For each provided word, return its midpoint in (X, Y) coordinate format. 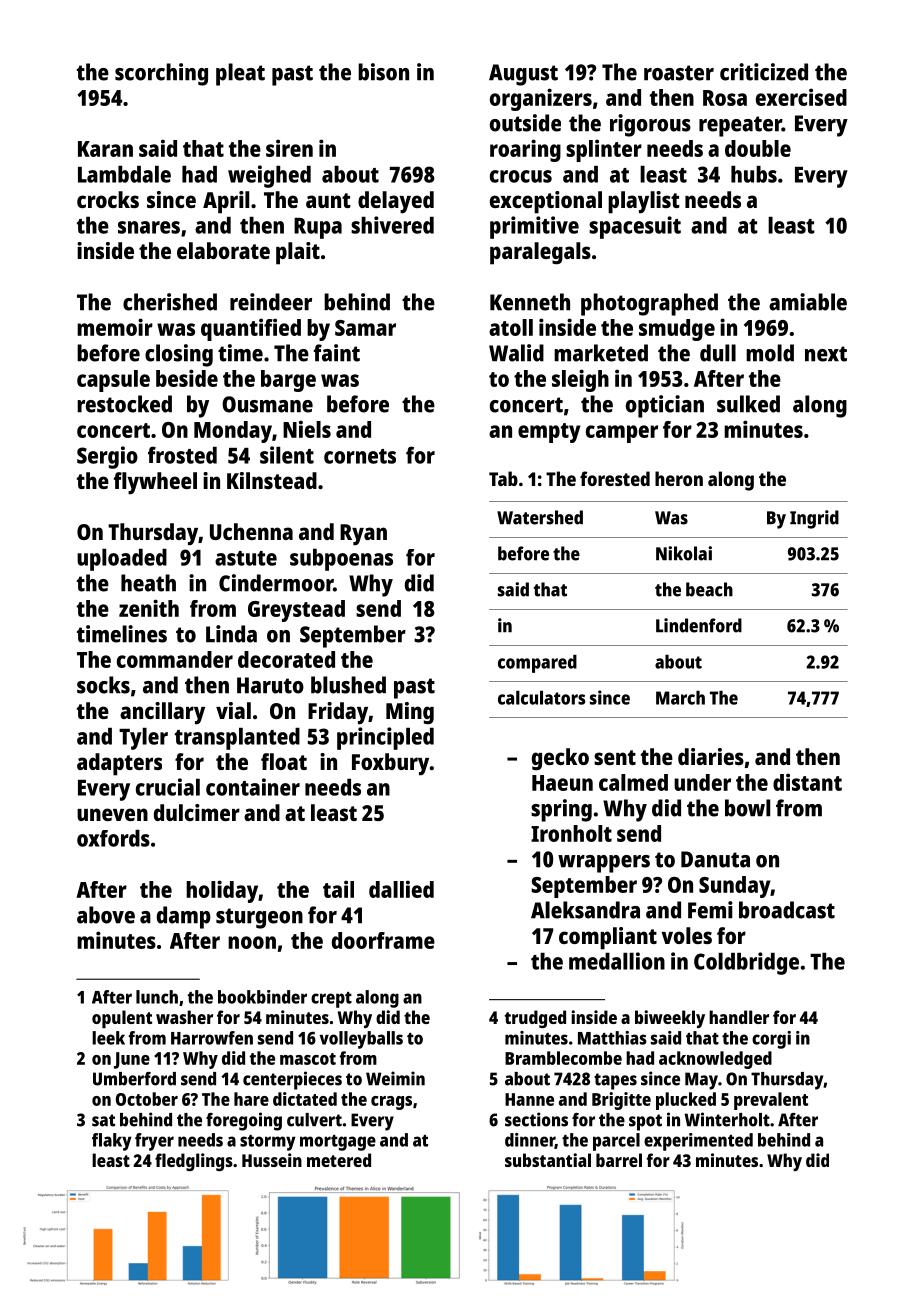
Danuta (715, 859)
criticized (764, 72)
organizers (541, 99)
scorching (161, 74)
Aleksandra (585, 910)
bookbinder (262, 997)
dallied (401, 889)
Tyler (143, 739)
